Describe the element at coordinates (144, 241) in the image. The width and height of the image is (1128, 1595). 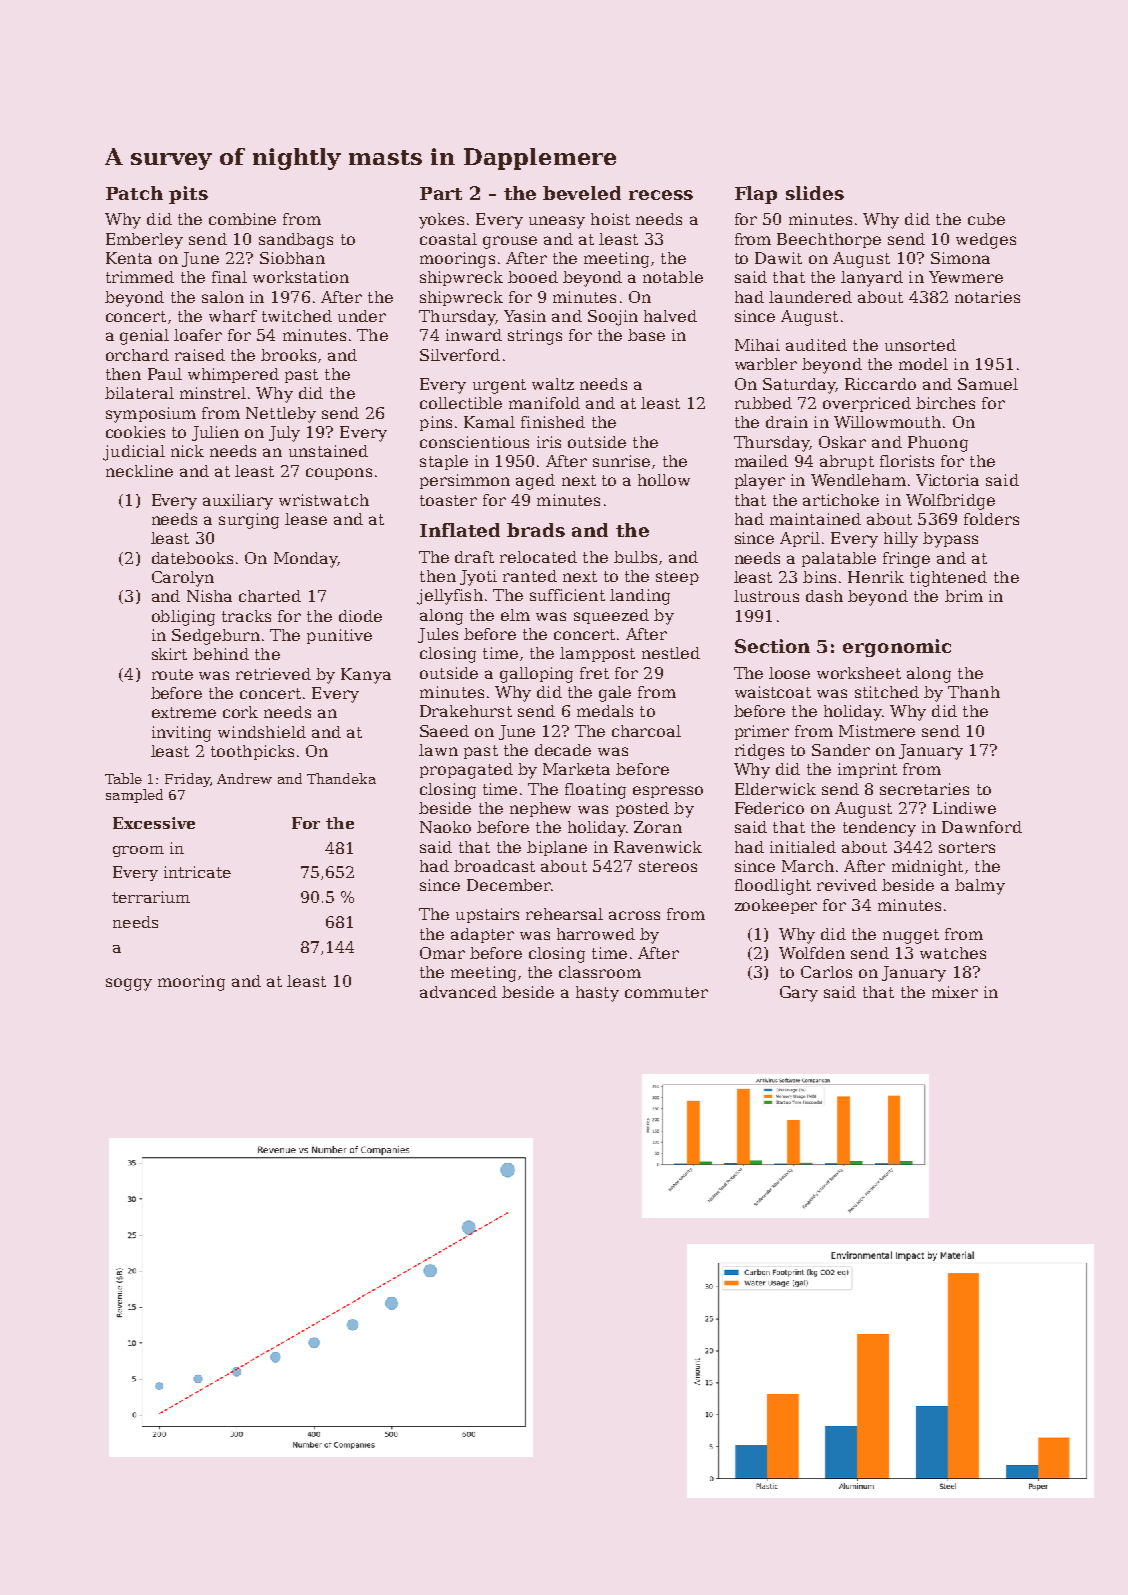
I see `Emberley` at that location.
